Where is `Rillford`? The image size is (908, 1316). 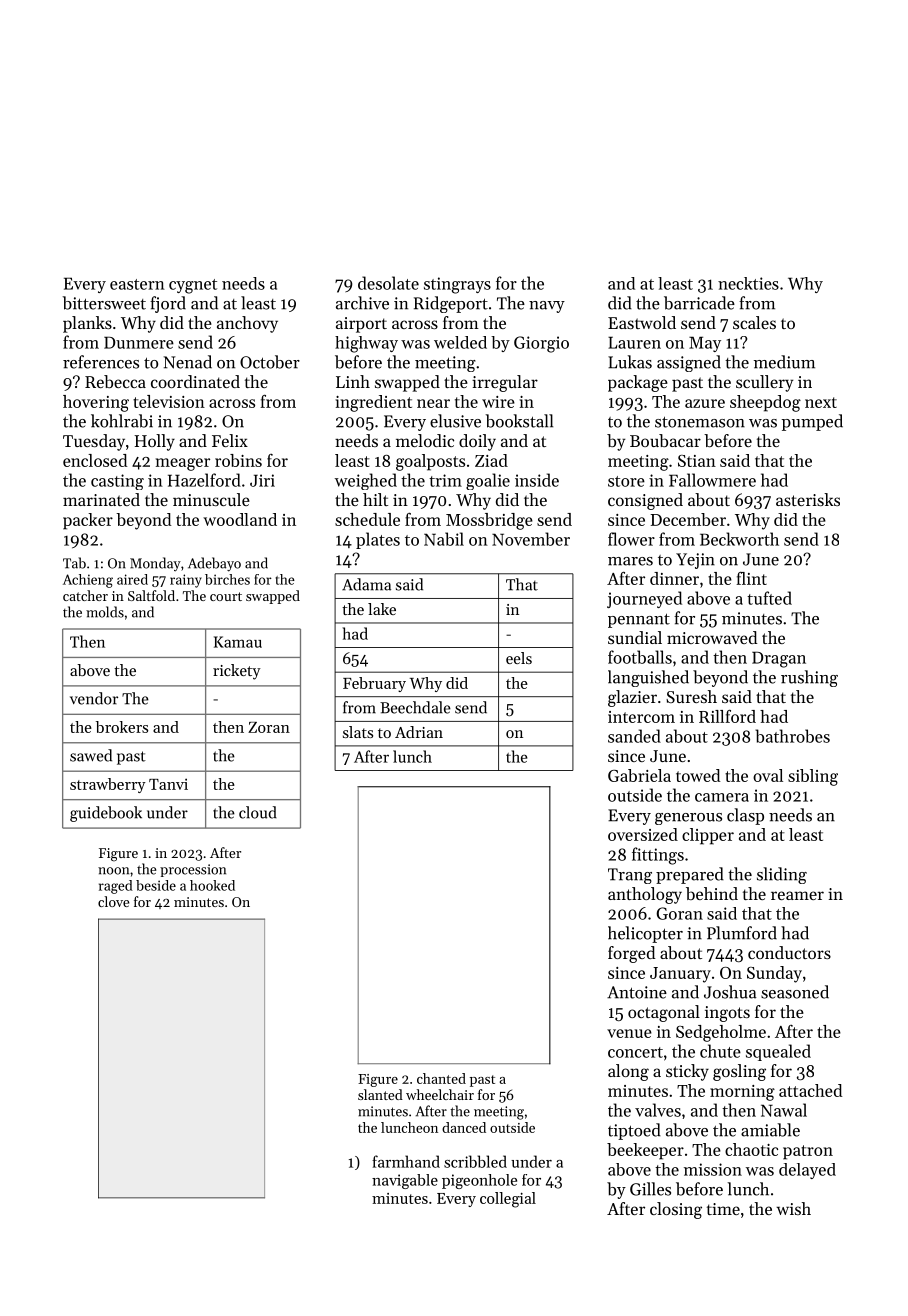
Rillford is located at coordinates (727, 716).
